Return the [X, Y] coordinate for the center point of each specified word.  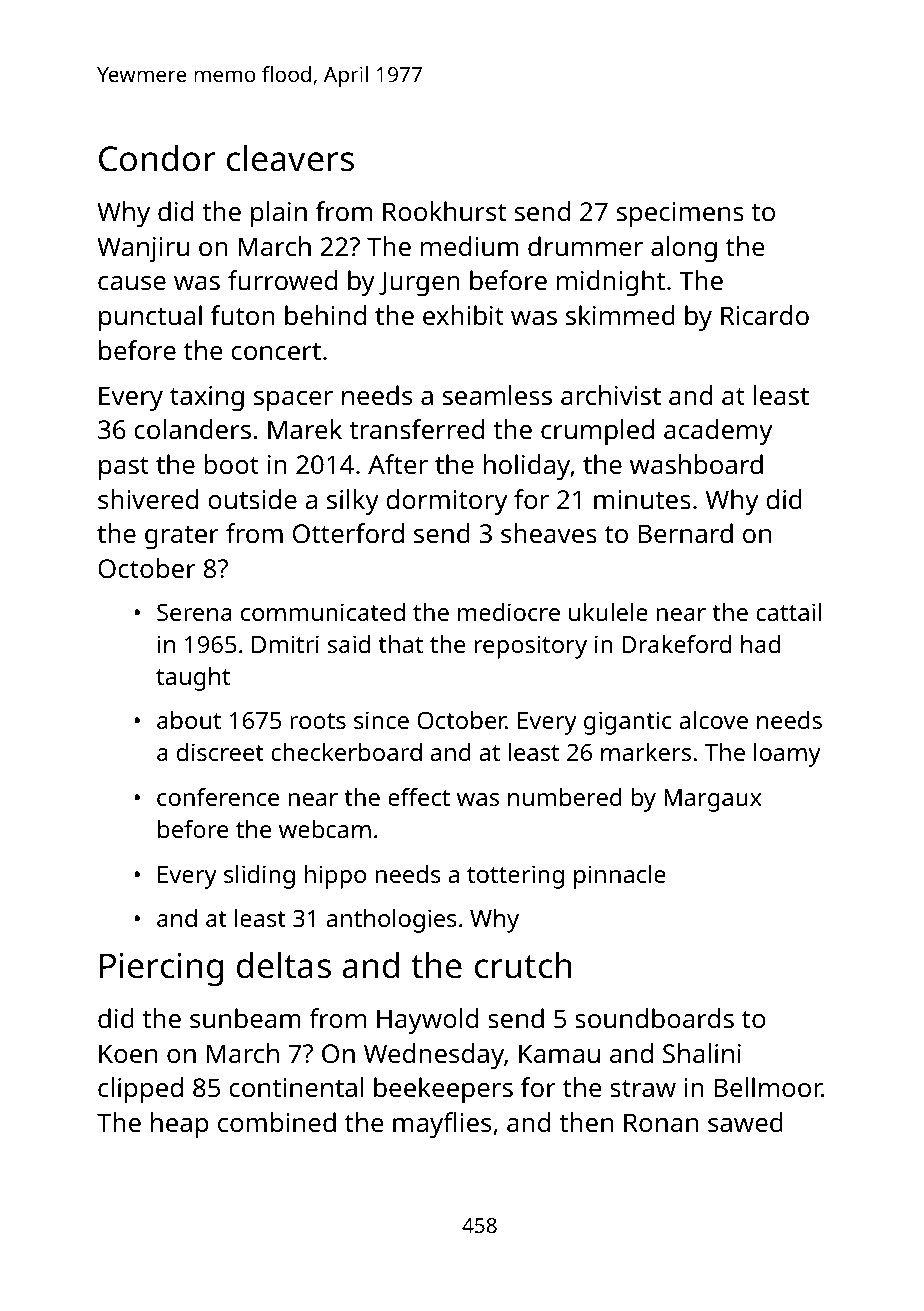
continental [296, 1087]
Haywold [427, 1021]
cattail [788, 612]
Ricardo [765, 315]
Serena [194, 612]
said [349, 644]
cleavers [290, 158]
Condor [157, 158]
